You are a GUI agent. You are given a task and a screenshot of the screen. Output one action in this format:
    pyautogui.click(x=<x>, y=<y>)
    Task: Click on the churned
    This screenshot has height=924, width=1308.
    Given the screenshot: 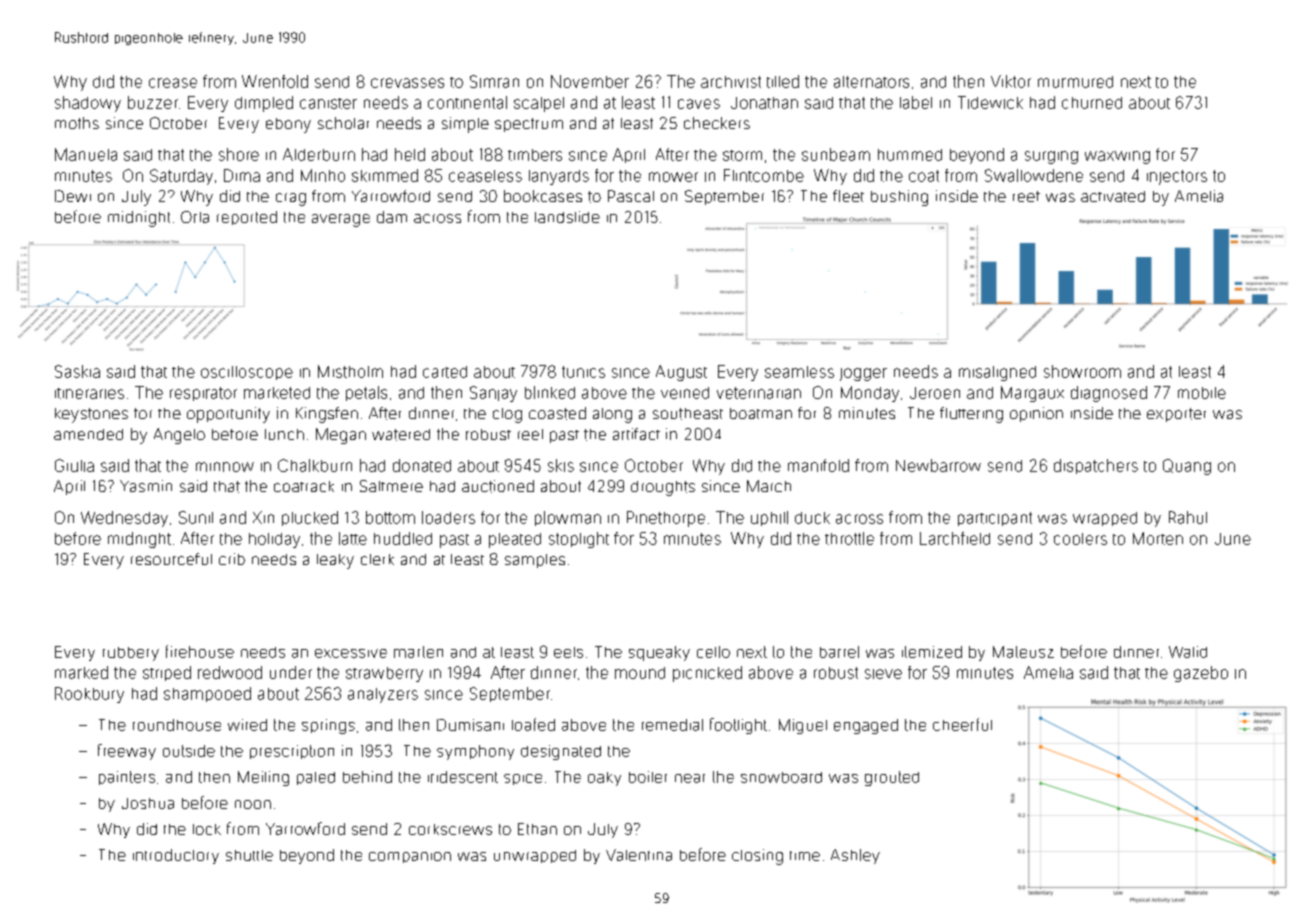 What is the action you would take?
    pyautogui.click(x=1092, y=103)
